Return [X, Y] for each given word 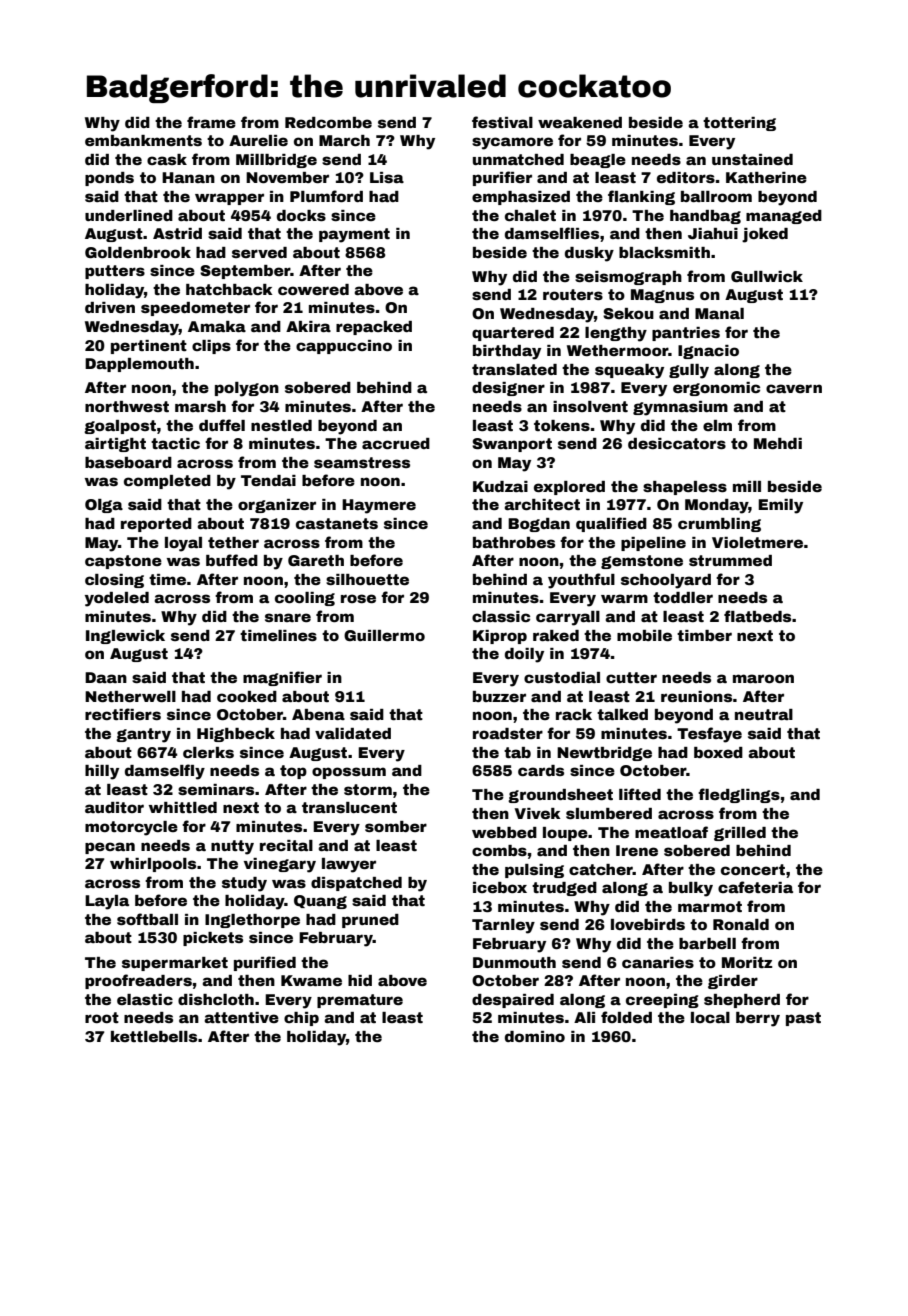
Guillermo [384, 635]
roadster [508, 733]
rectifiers [123, 714]
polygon [247, 389]
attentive [241, 1017]
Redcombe [328, 122]
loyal [183, 544]
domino [535, 1036]
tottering [739, 124]
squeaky [629, 371]
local [710, 1017]
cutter [631, 677]
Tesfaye [709, 735]
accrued [396, 443]
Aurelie [258, 140]
